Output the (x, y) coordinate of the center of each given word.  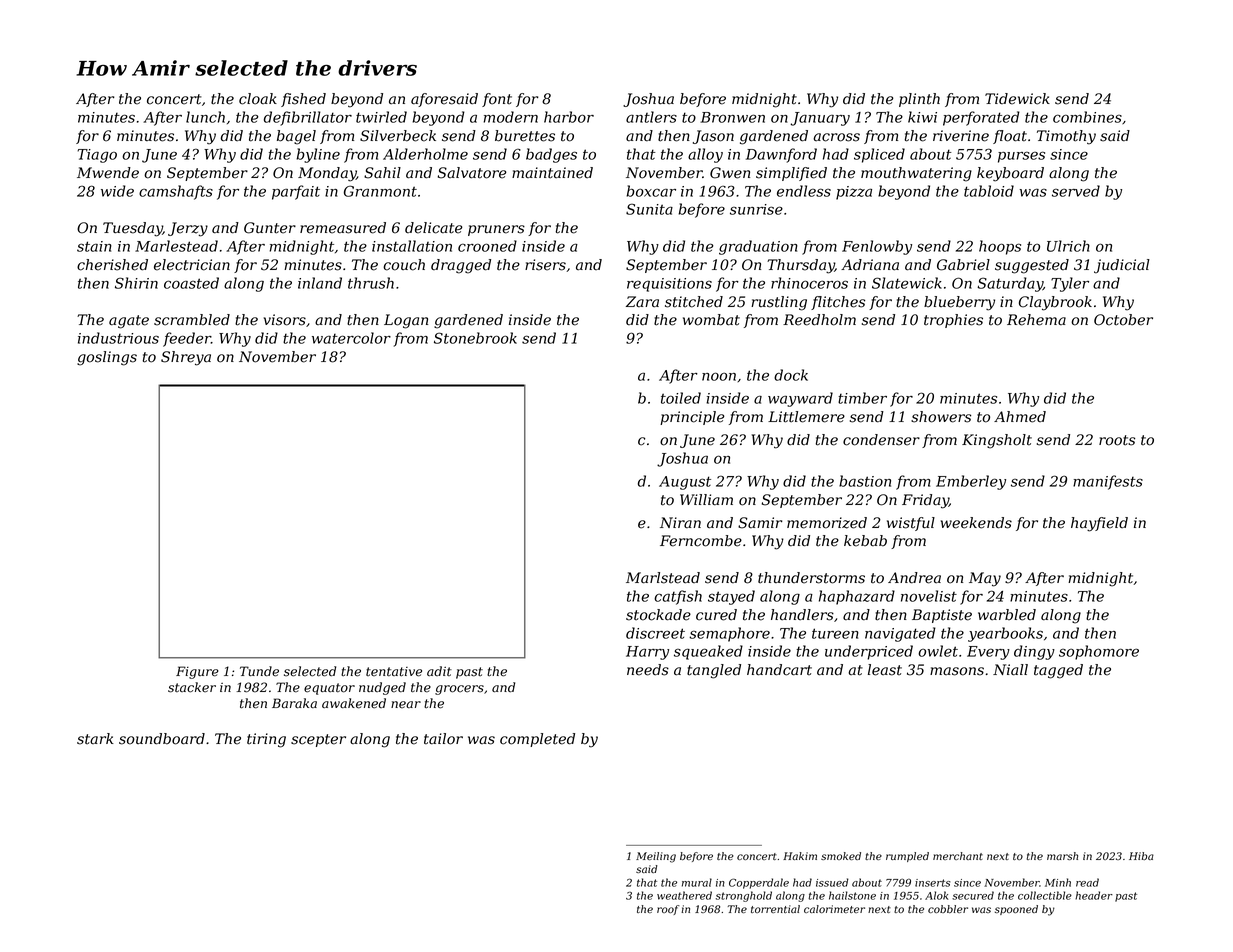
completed (537, 740)
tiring (266, 740)
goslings (107, 358)
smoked (841, 856)
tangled (714, 671)
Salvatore (472, 173)
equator (329, 689)
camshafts (176, 192)
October (1123, 320)
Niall (1010, 670)
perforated (981, 118)
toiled (681, 398)
